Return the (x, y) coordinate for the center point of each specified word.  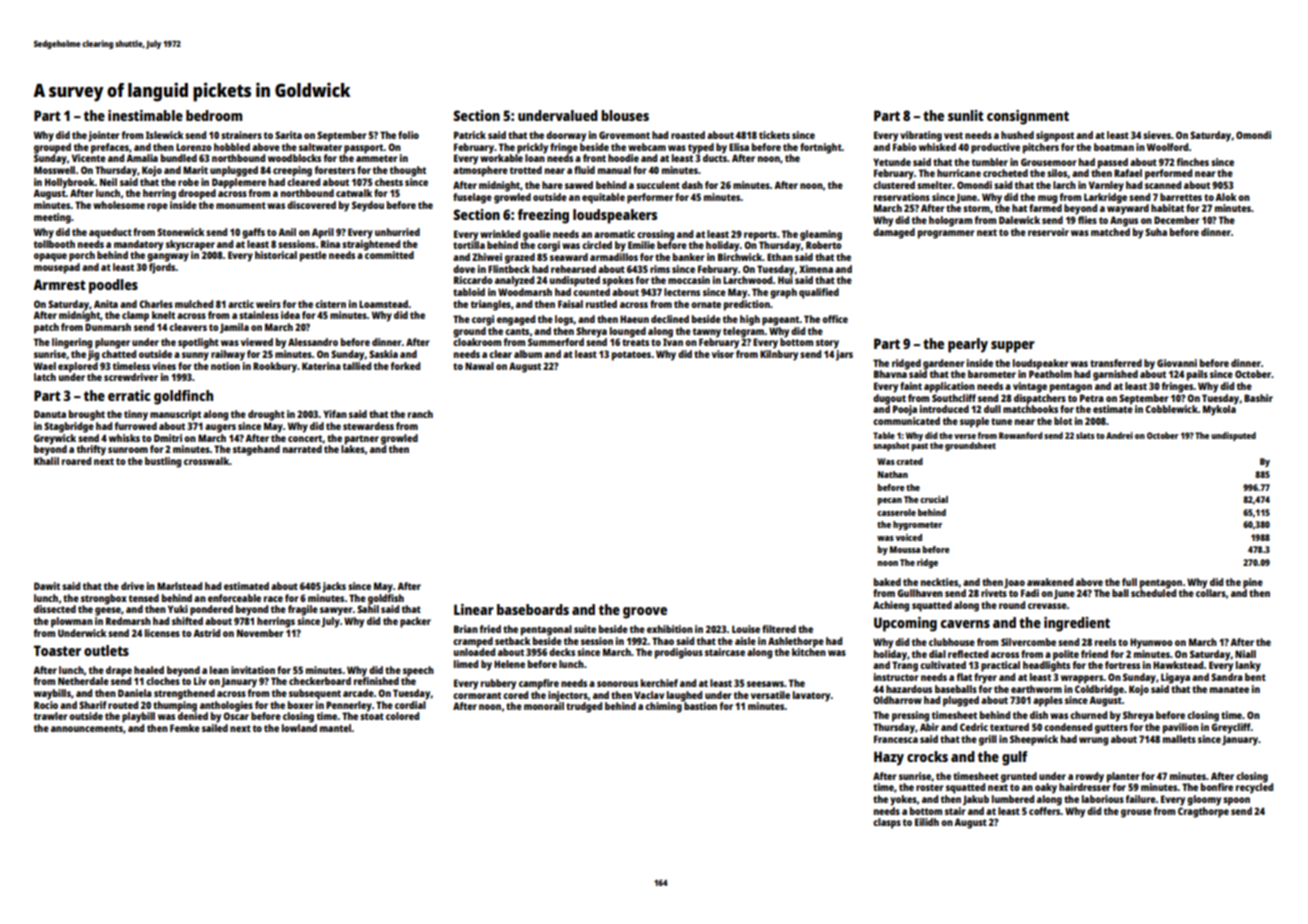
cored (515, 695)
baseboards (533, 609)
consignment (1028, 117)
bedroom (214, 115)
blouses (625, 115)
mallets (1179, 739)
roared (76, 461)
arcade (358, 693)
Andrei (1119, 435)
